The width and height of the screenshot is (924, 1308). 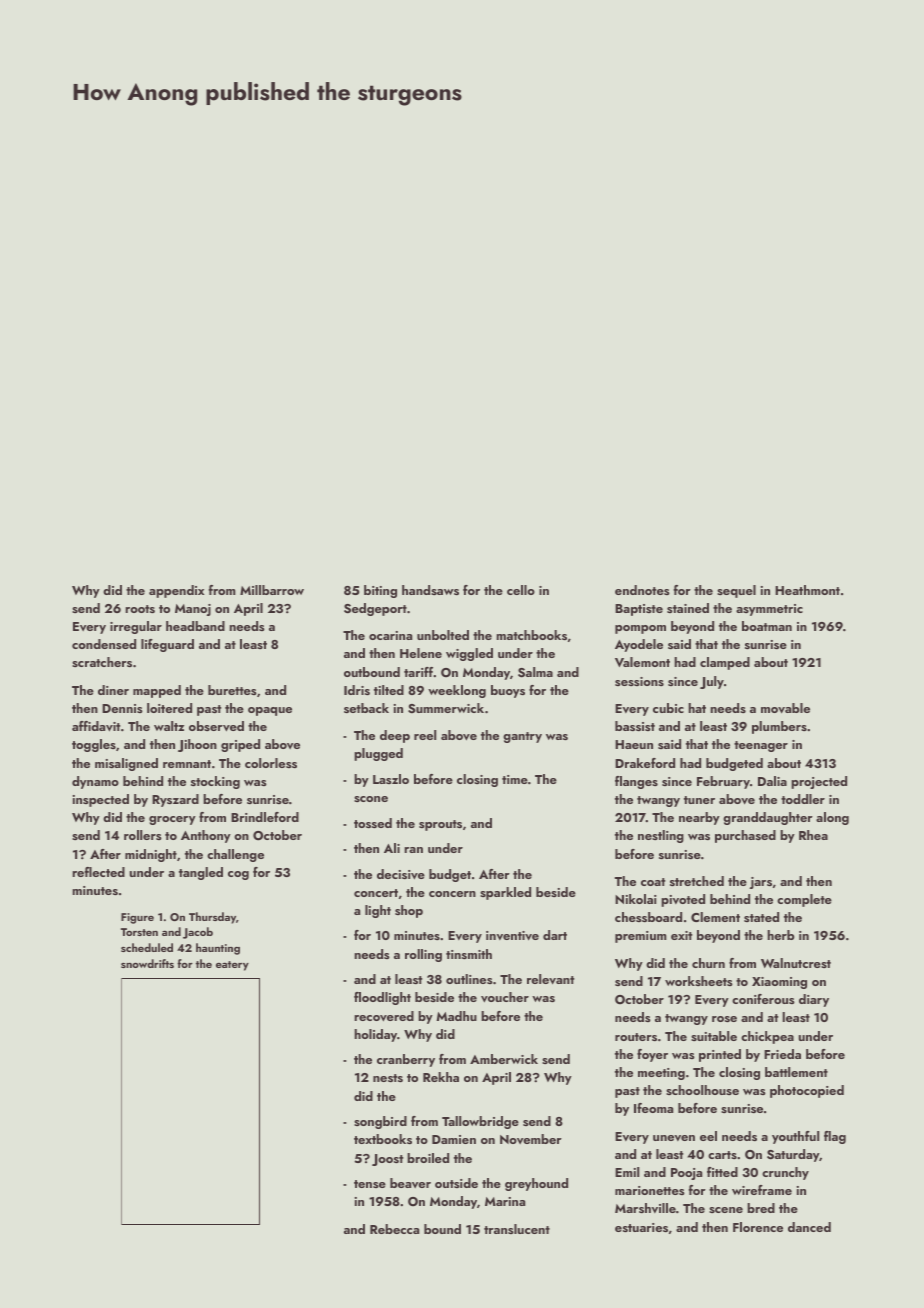 What do you see at coordinates (681, 935) in the screenshot?
I see `exit` at bounding box center [681, 935].
